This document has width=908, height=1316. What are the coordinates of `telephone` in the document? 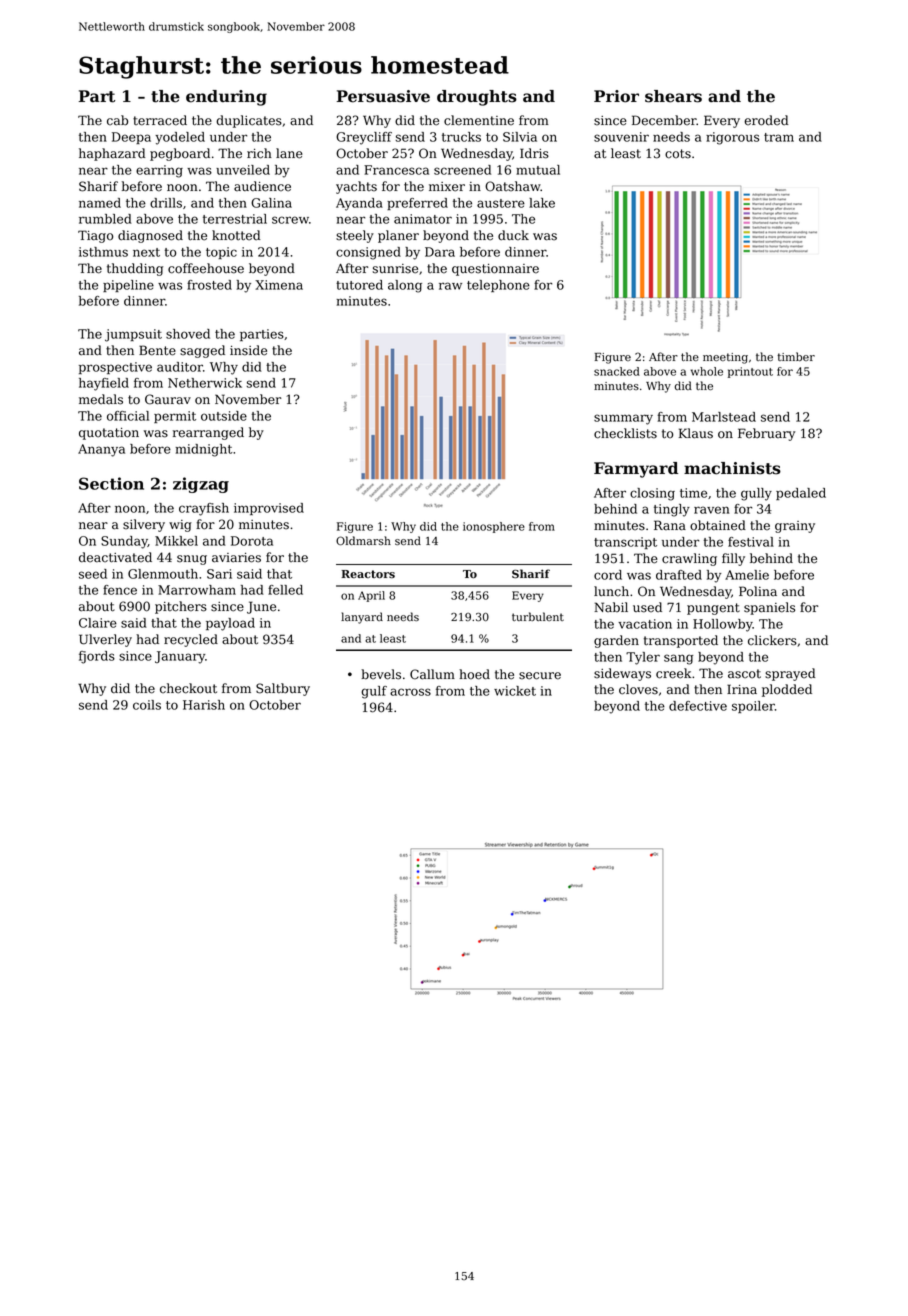 It's located at (498, 286).
